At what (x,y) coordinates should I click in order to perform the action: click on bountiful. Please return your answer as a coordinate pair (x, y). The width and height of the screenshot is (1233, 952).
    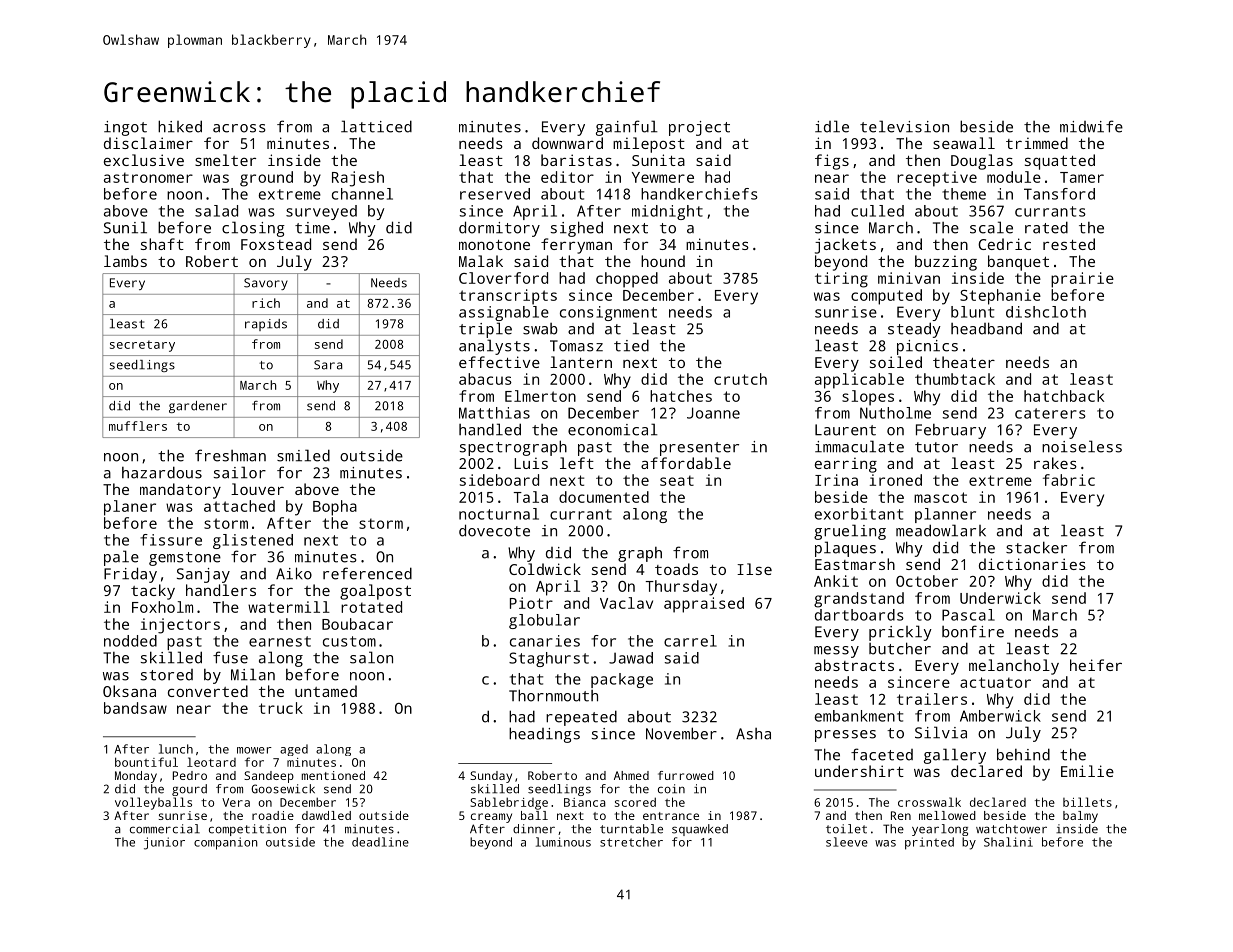
    Looking at the image, I should click on (146, 762).
